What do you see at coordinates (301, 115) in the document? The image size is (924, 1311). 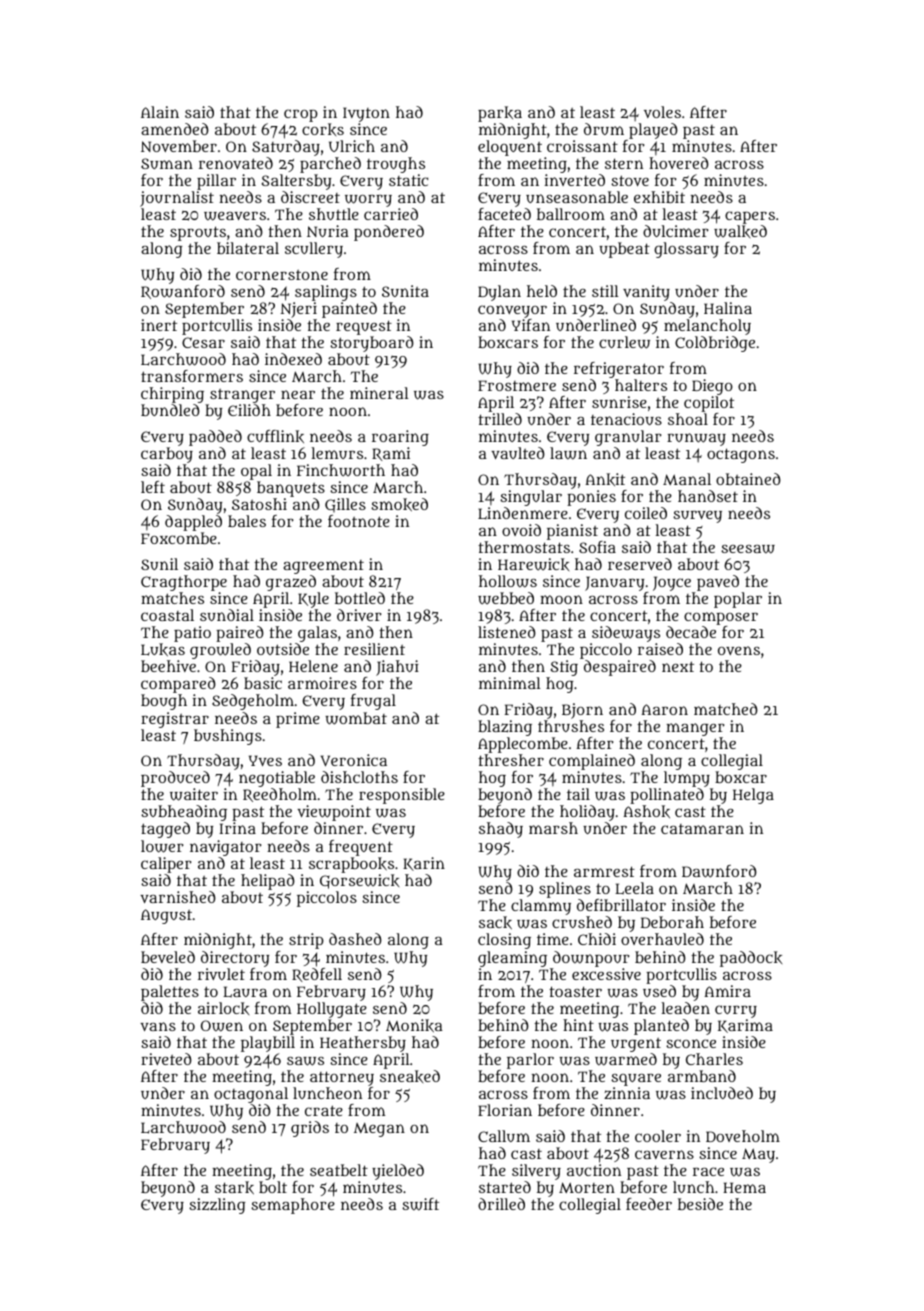 I see `crop` at bounding box center [301, 115].
